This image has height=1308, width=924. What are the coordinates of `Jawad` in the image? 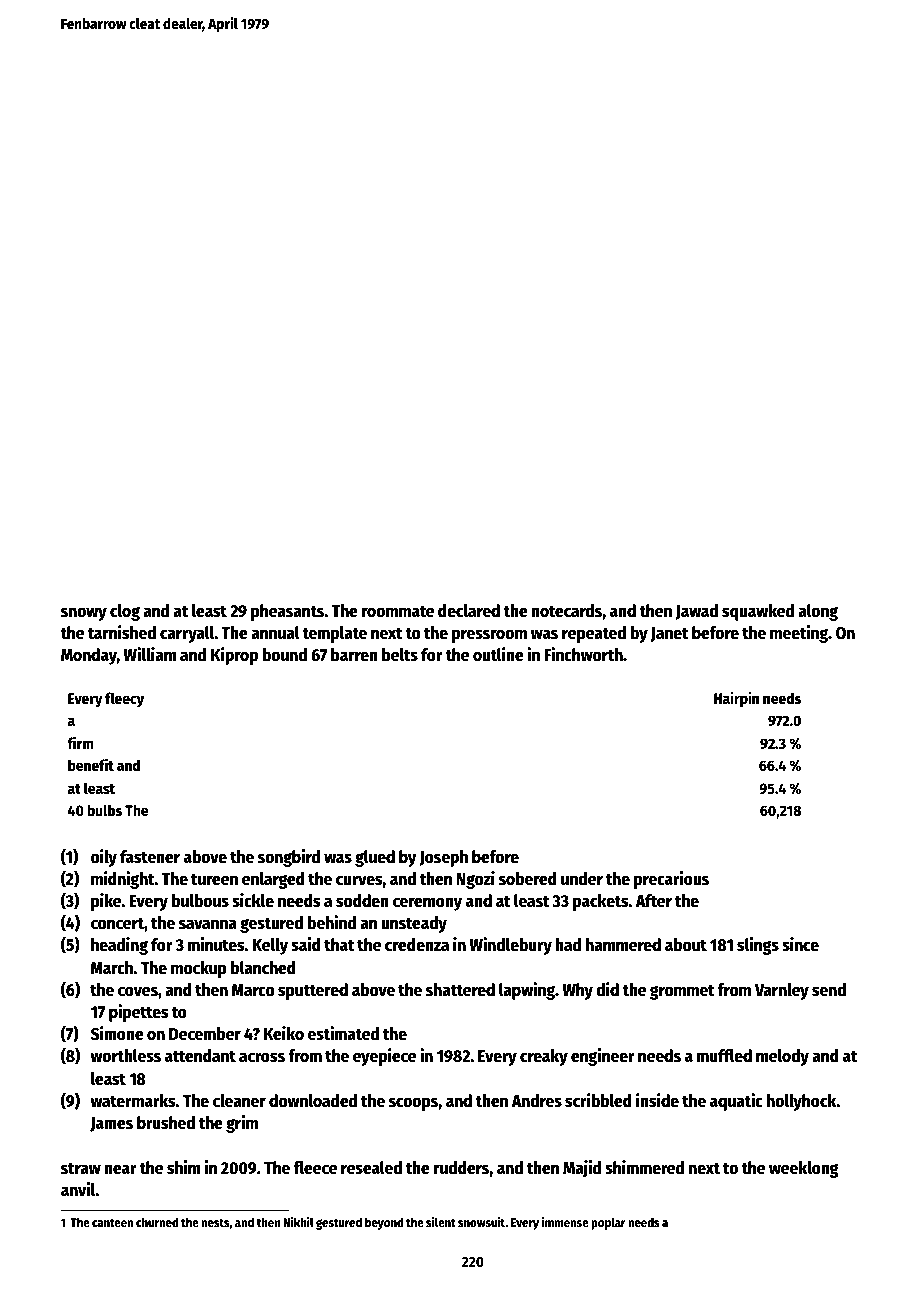 It's located at (696, 612).
